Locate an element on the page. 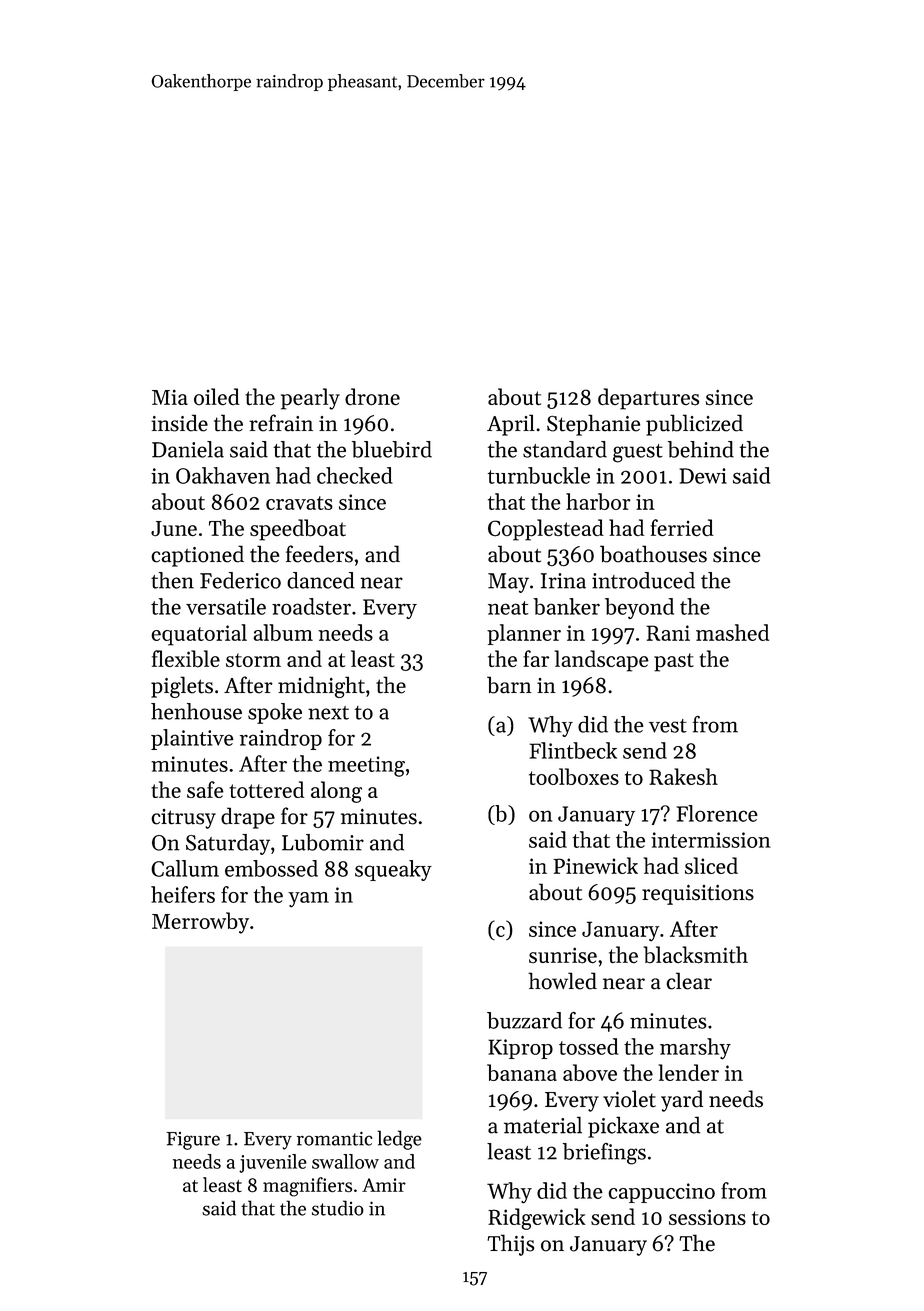  vest is located at coordinates (668, 726).
